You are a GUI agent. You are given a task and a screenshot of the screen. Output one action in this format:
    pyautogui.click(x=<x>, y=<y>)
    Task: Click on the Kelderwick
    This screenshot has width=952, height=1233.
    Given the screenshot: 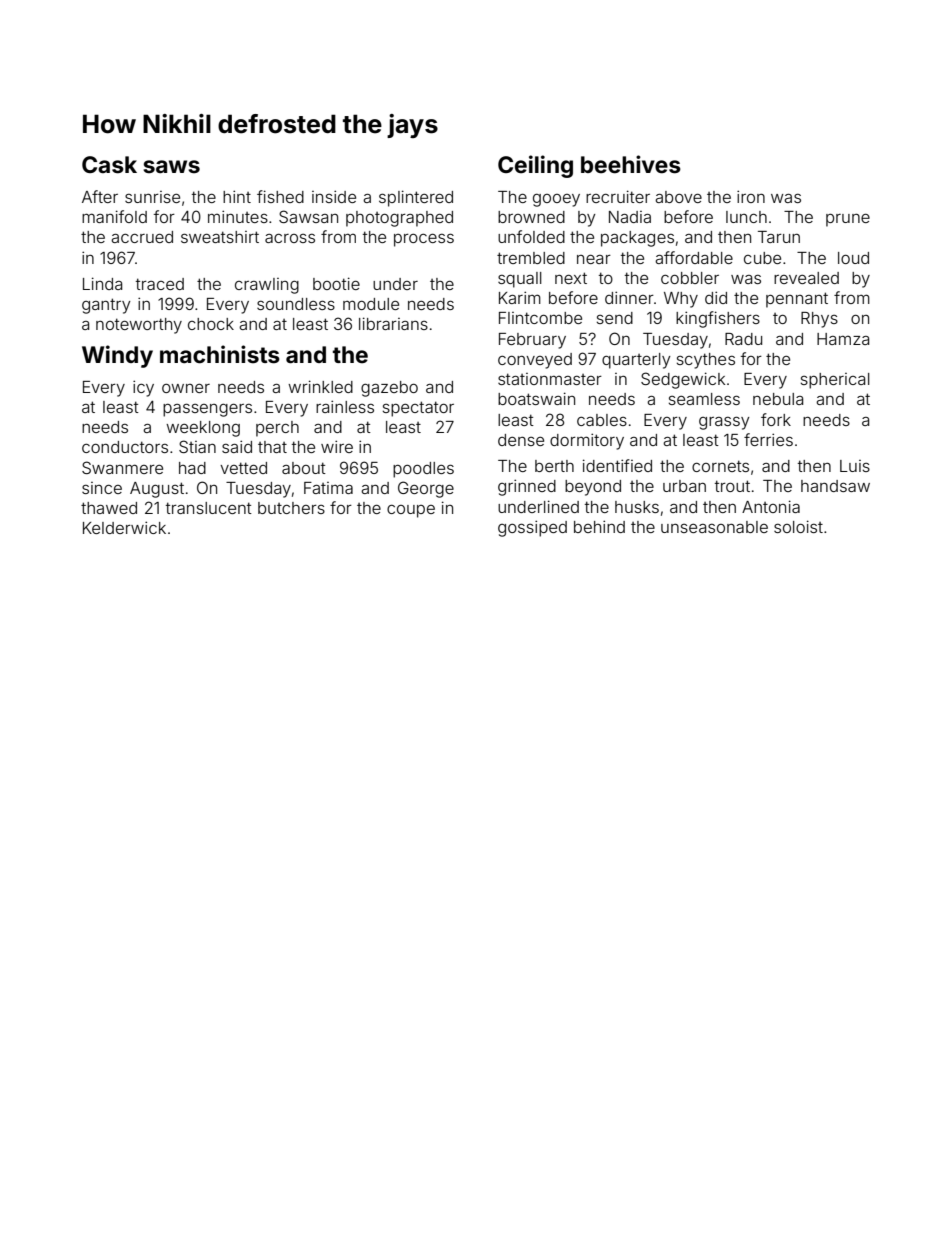 What is the action you would take?
    pyautogui.click(x=124, y=527)
